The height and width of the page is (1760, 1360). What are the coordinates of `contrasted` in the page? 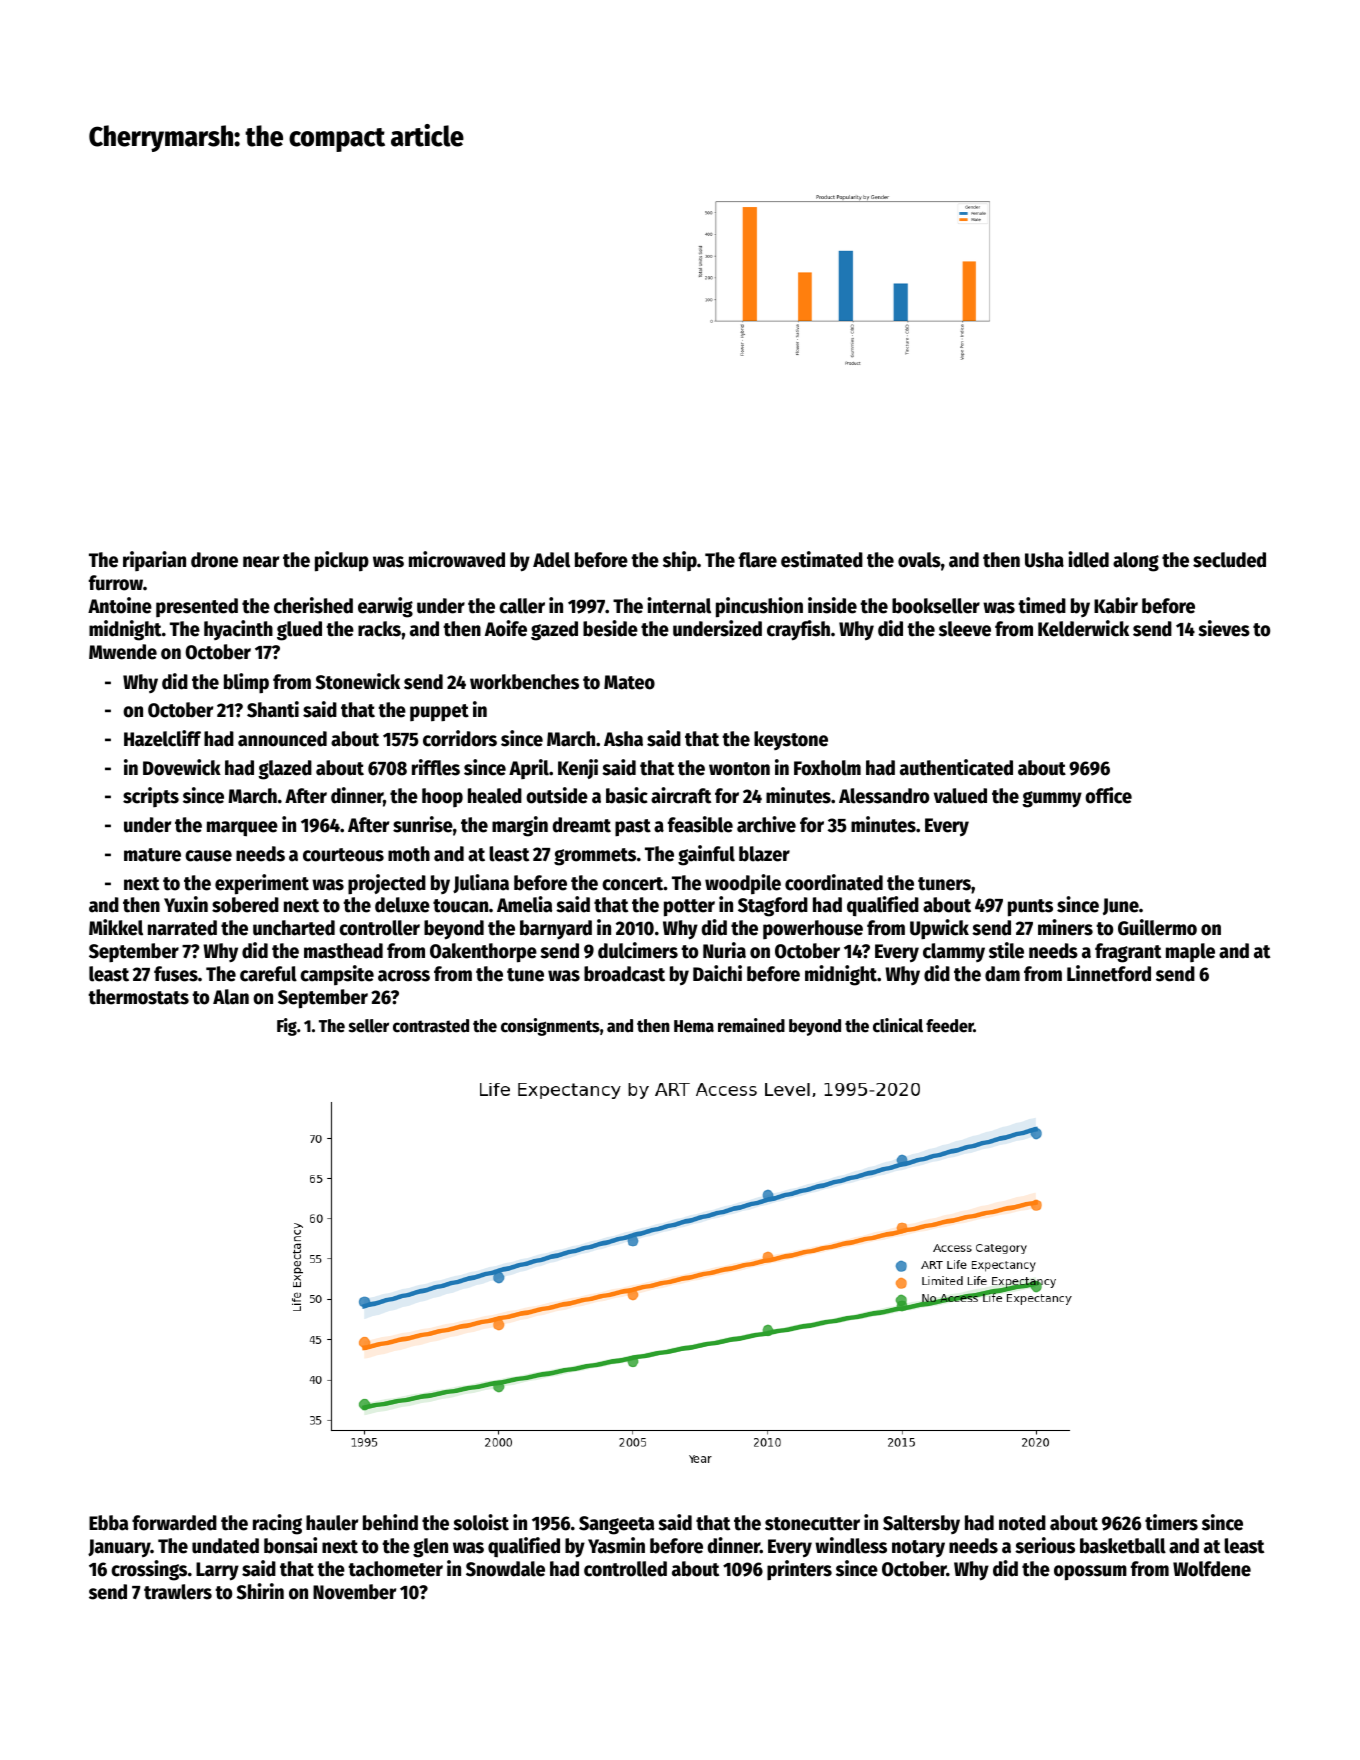 It's located at (431, 1026).
